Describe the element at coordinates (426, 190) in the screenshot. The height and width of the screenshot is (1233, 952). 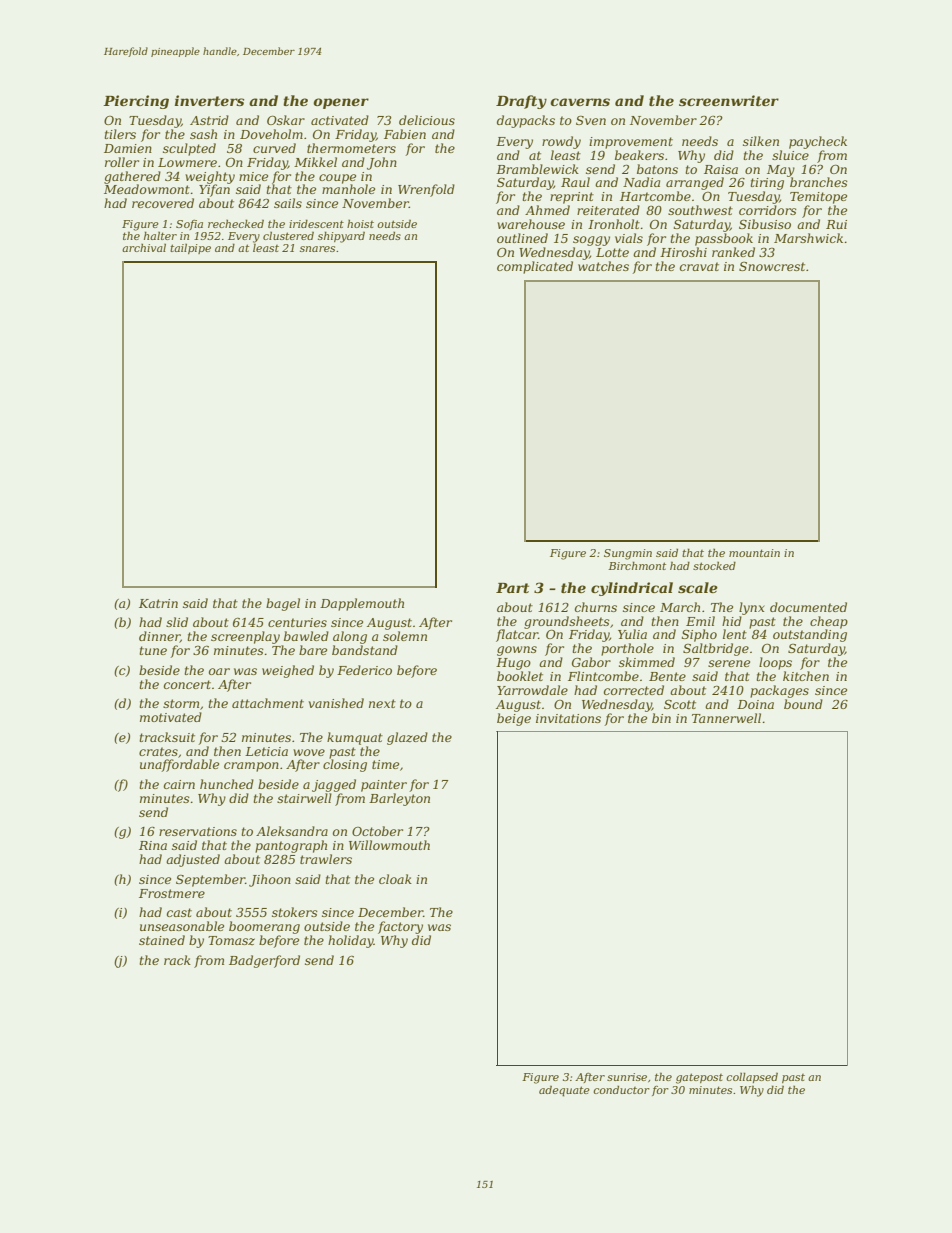
I see `Wrenfold` at that location.
